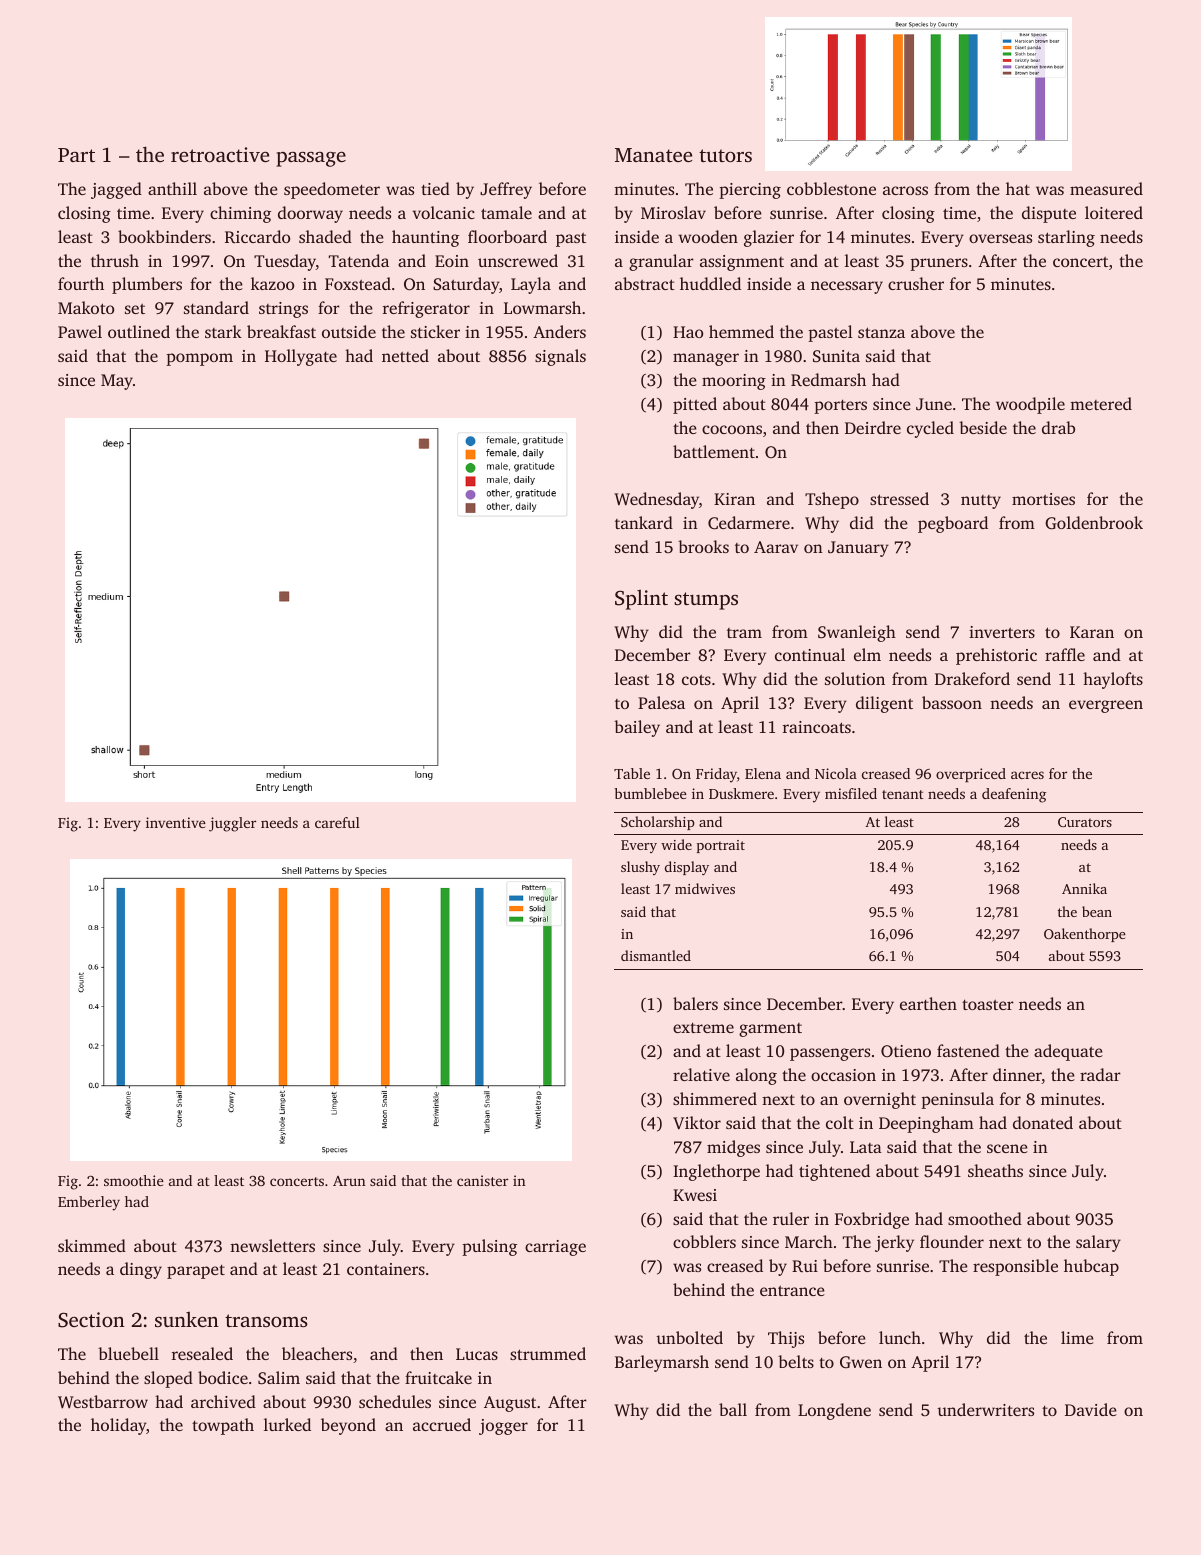  I want to click on Swanleigh, so click(857, 633).
